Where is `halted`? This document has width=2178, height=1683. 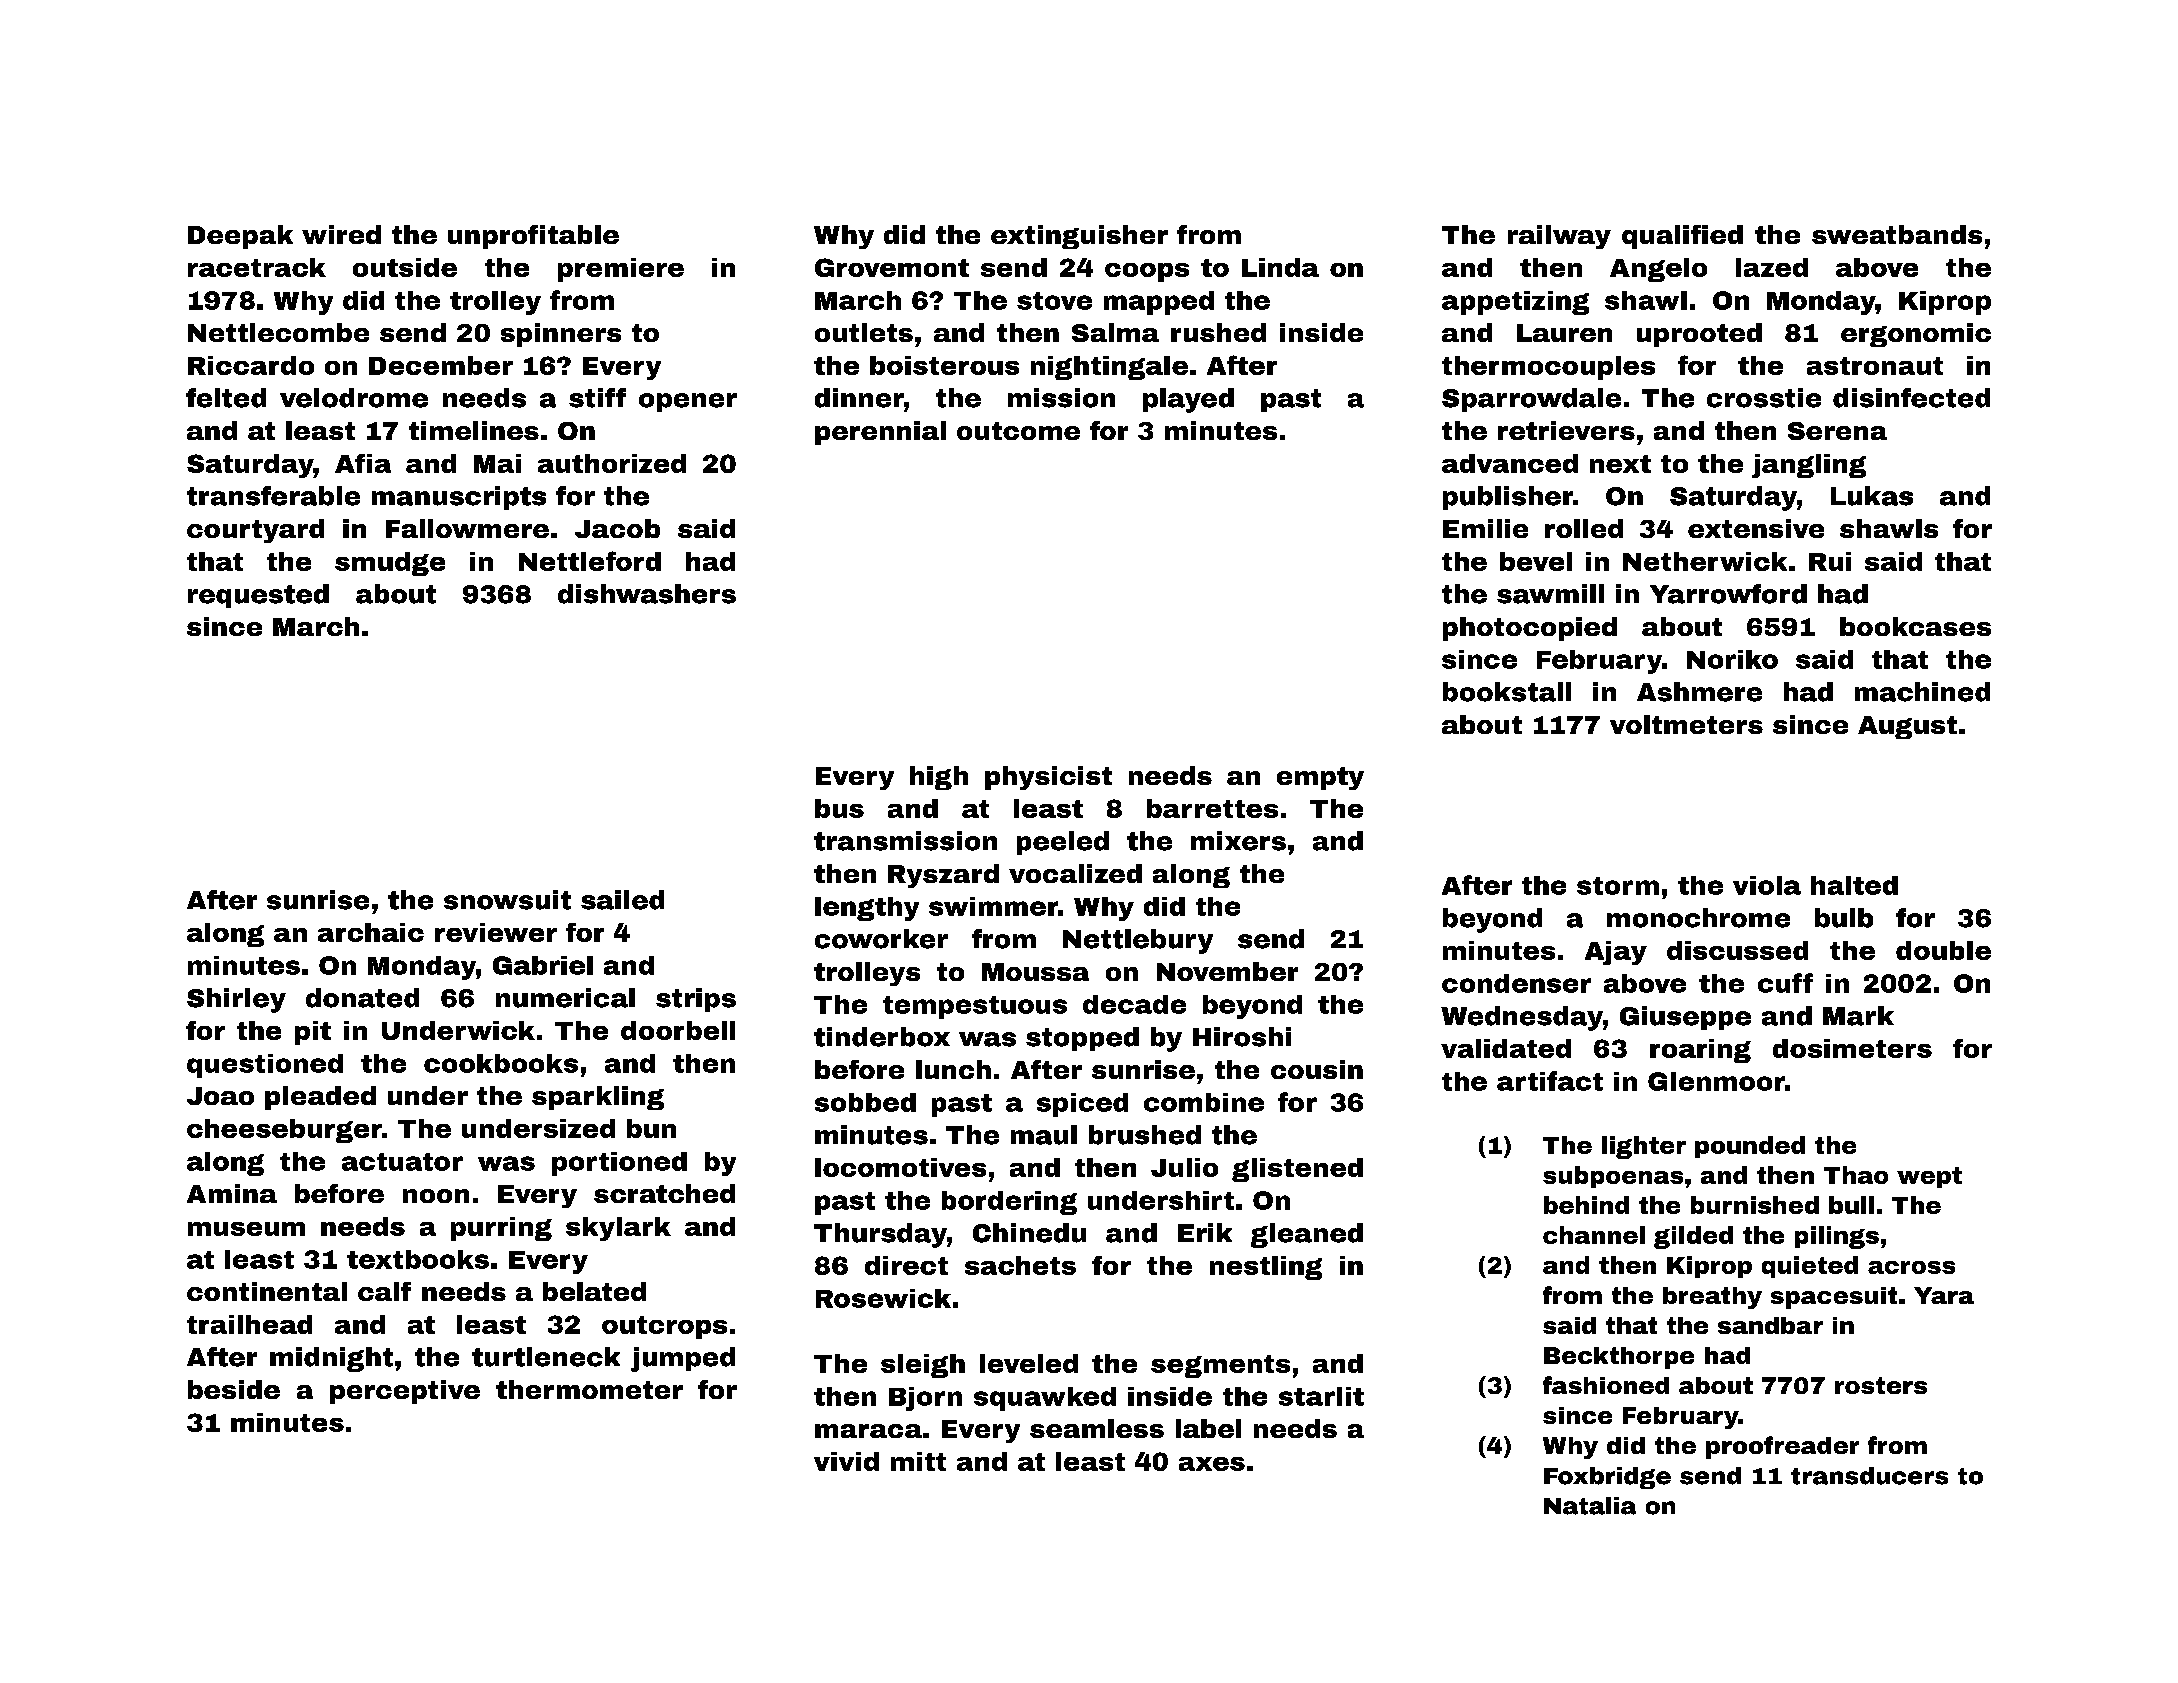
halted is located at coordinates (1854, 885).
